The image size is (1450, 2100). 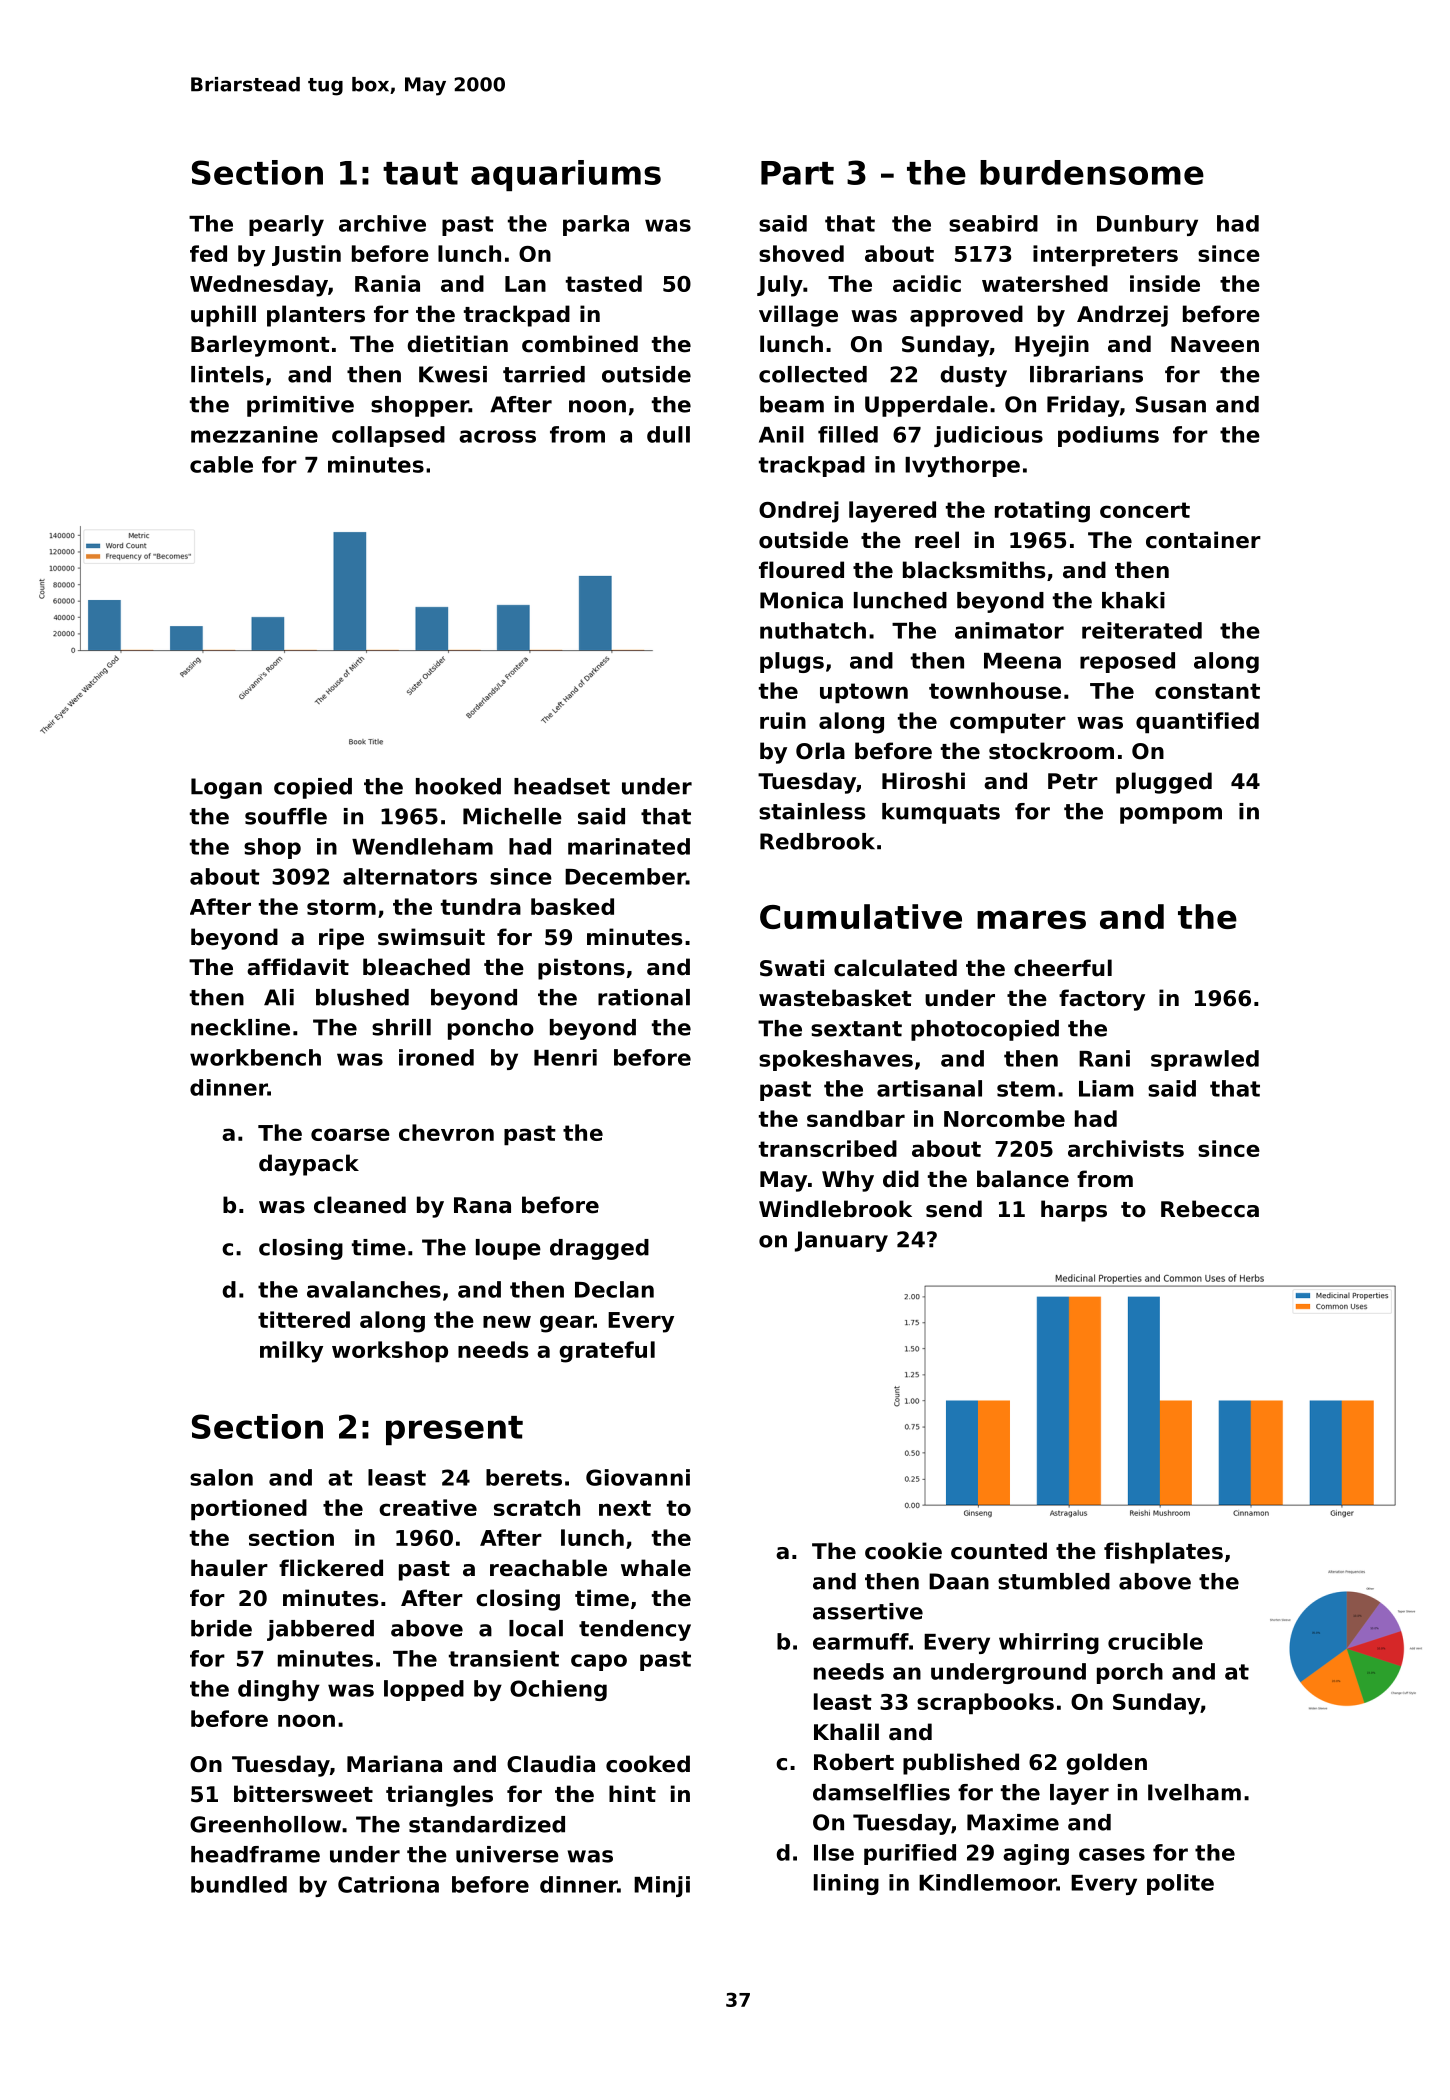 I want to click on inside, so click(x=1165, y=283).
